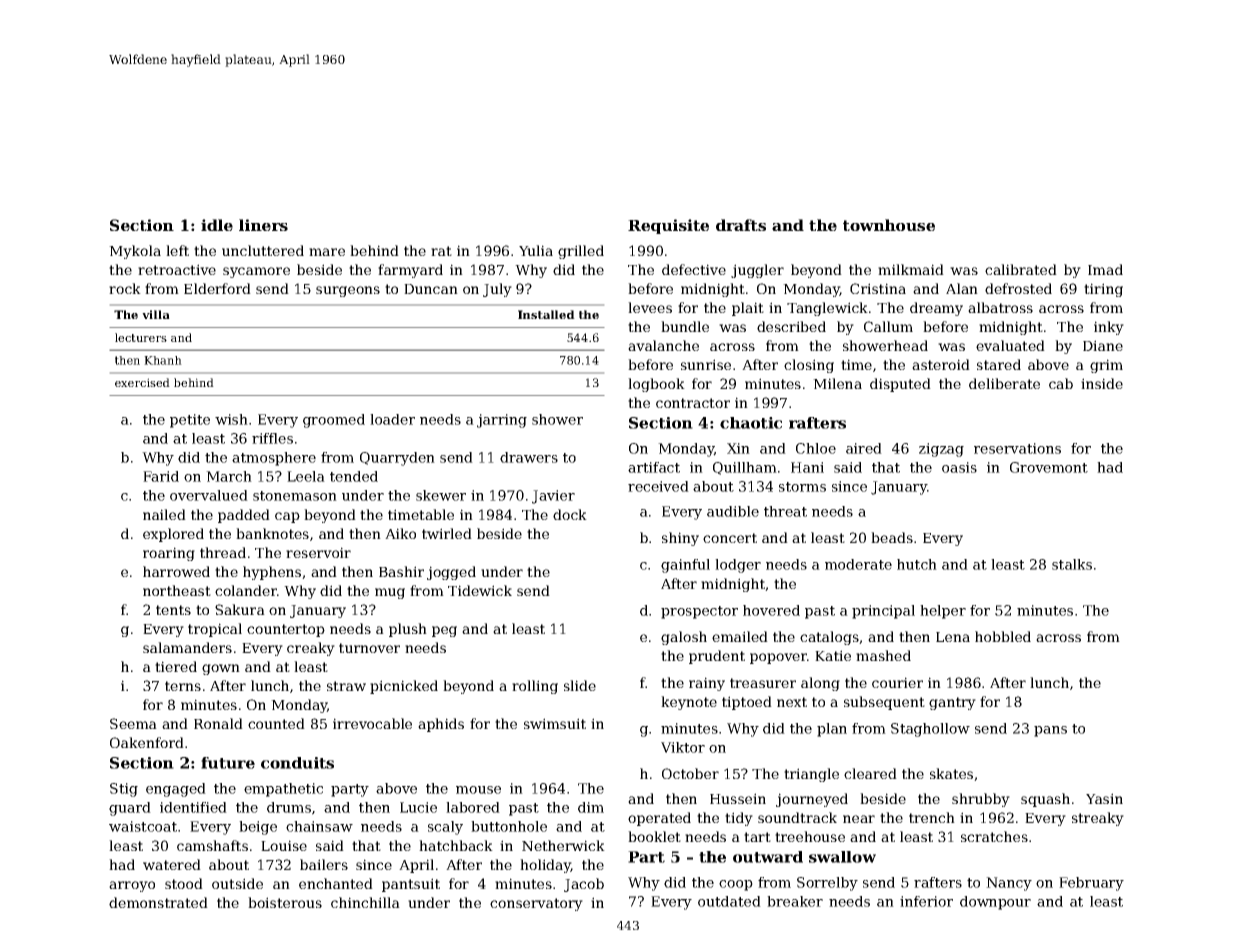  What do you see at coordinates (286, 630) in the screenshot?
I see `countertop` at bounding box center [286, 630].
